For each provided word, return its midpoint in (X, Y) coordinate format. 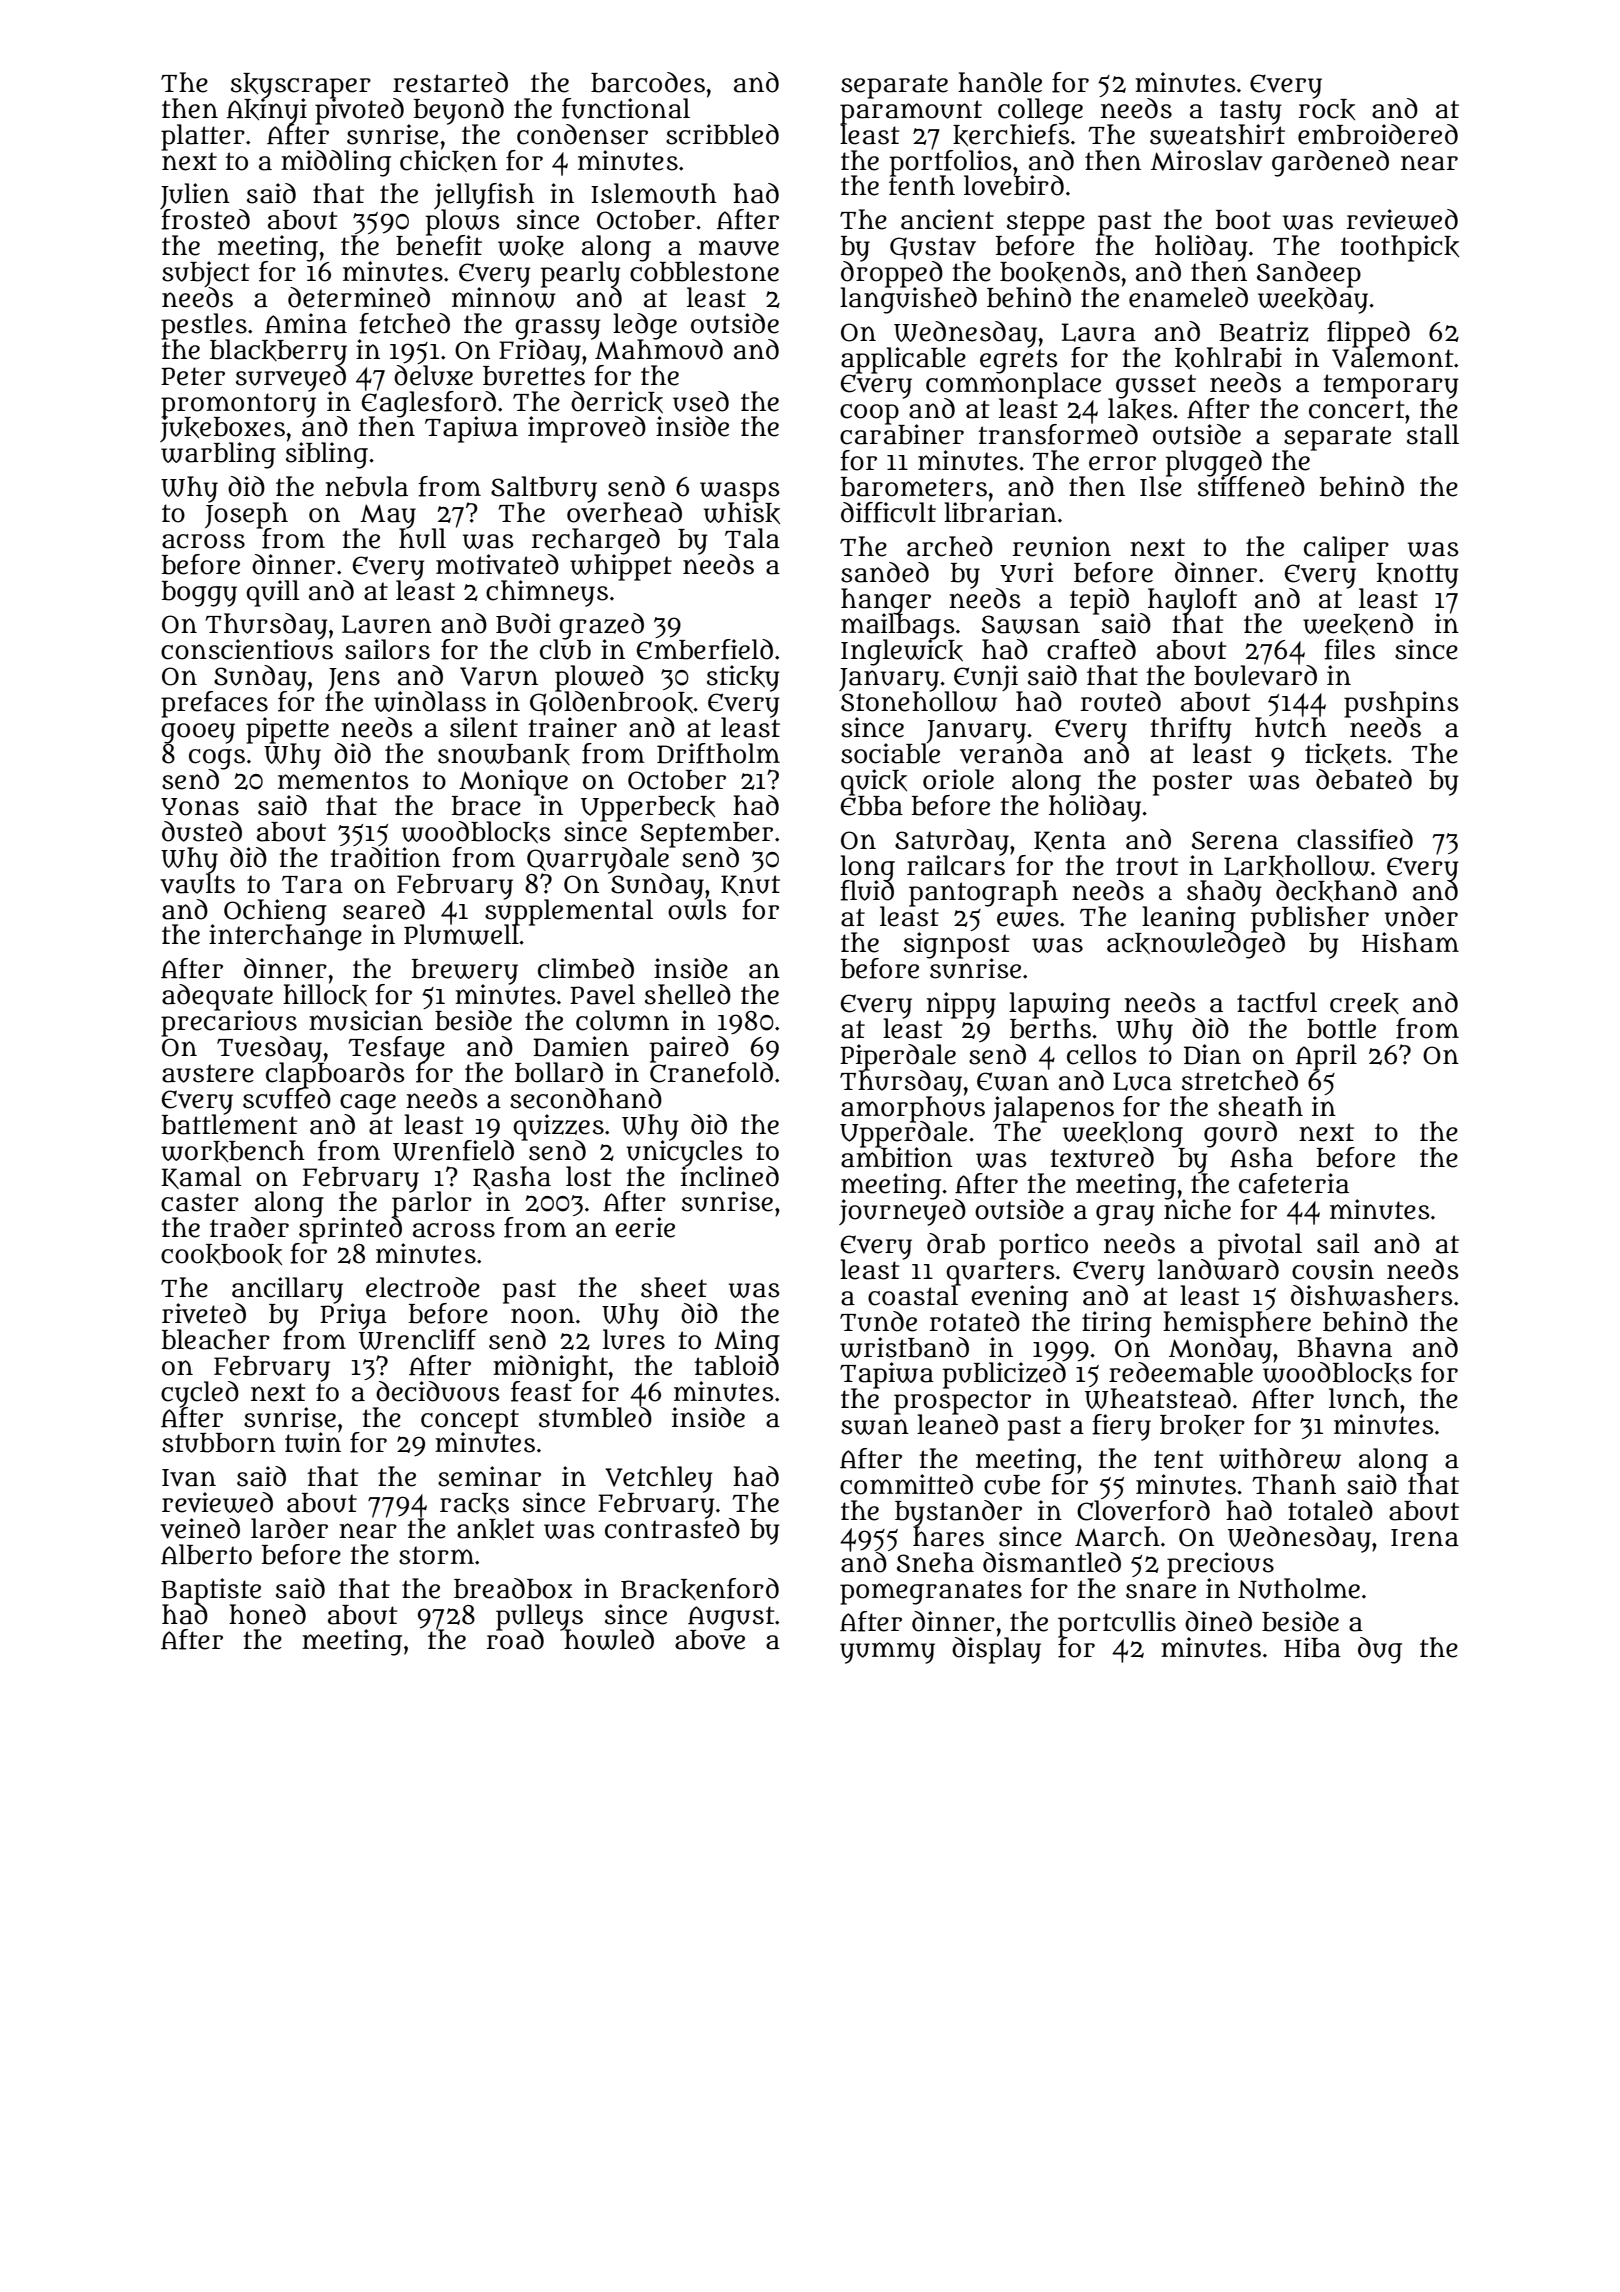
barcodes (648, 82)
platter (203, 137)
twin (313, 1442)
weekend (1358, 624)
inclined (730, 1176)
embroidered (1378, 134)
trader (249, 1227)
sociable (890, 753)
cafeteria (1294, 1183)
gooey (198, 733)
